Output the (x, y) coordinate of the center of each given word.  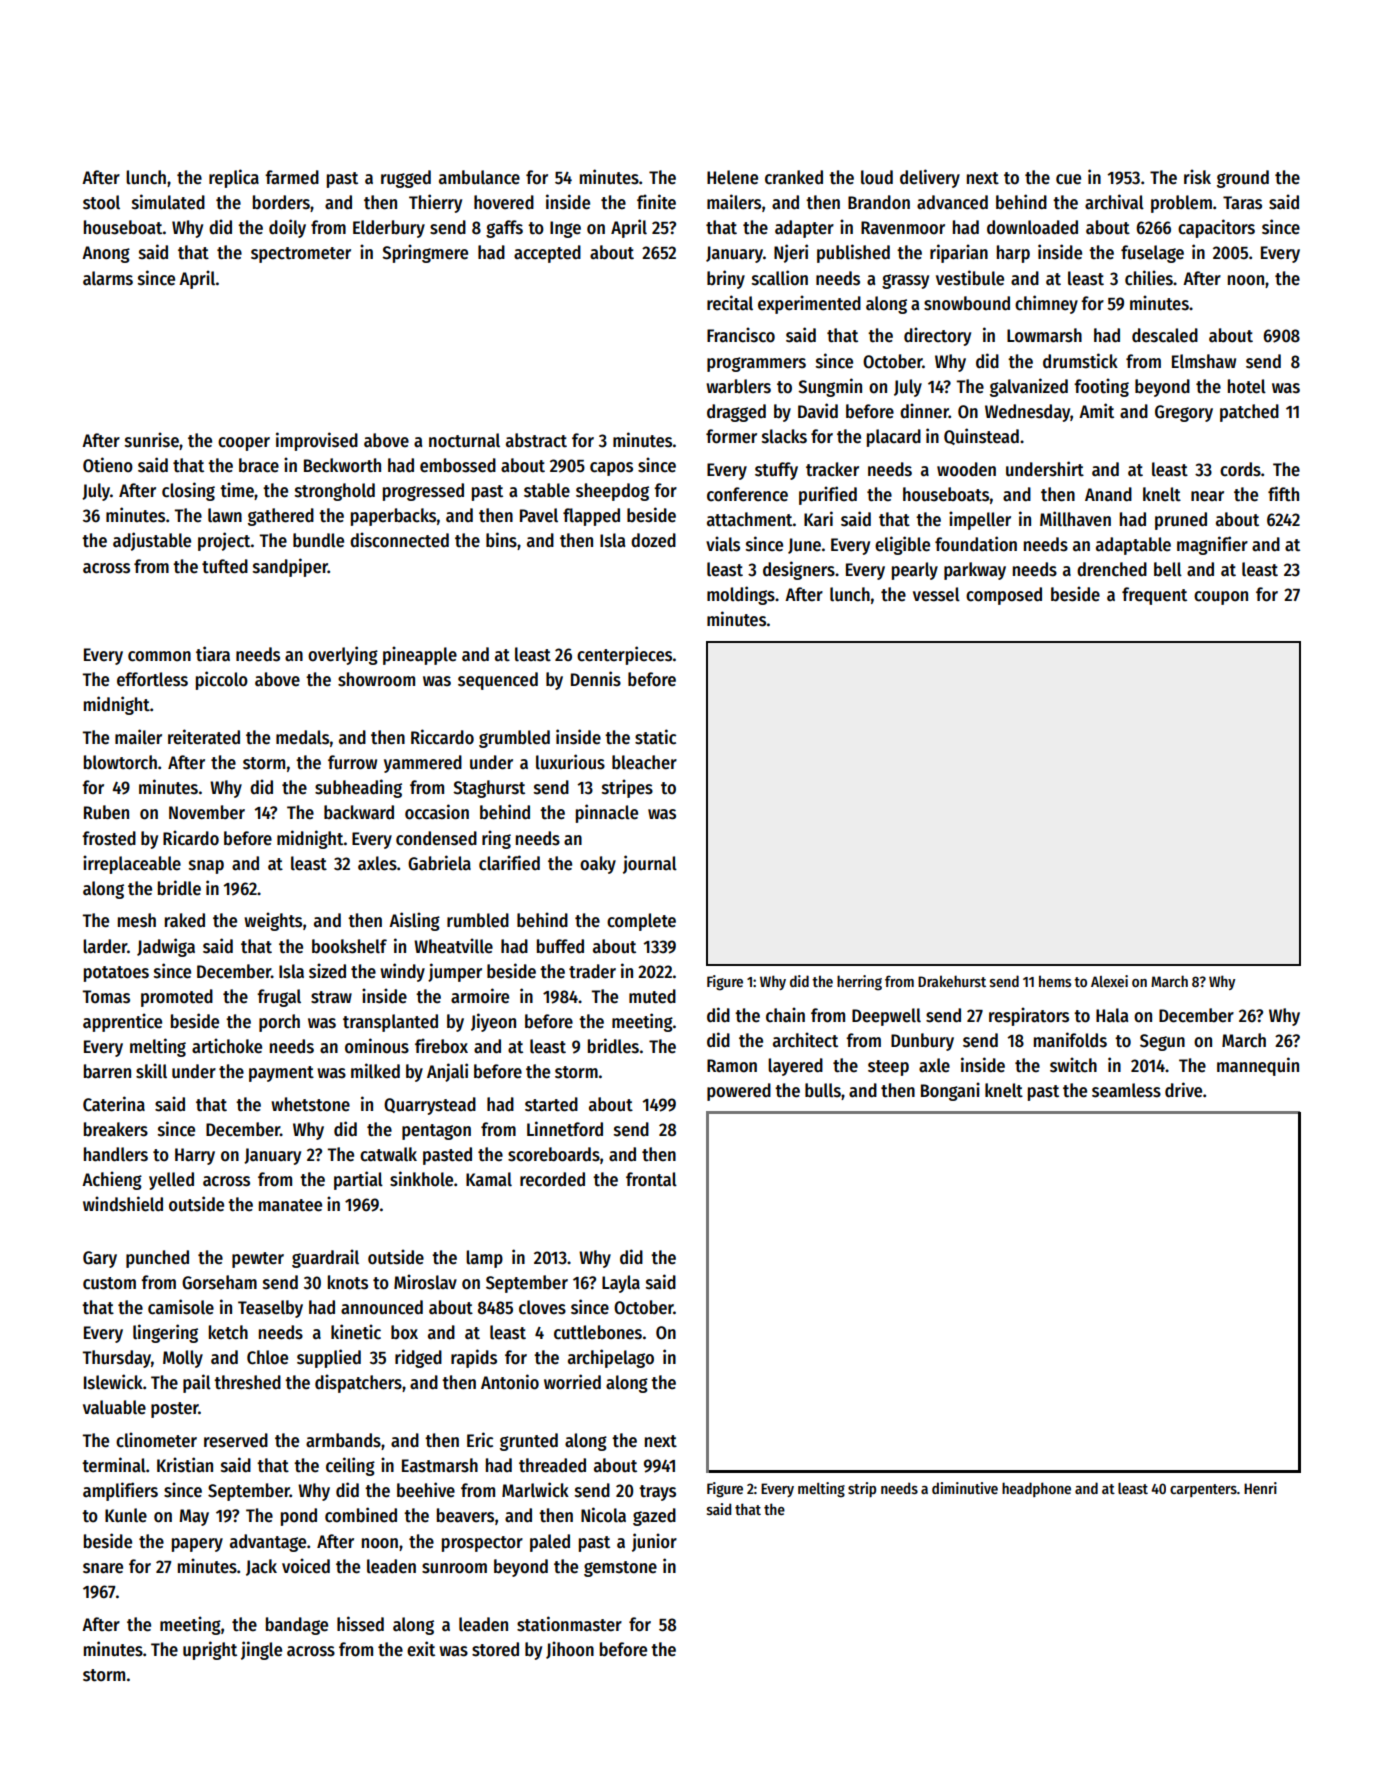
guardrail (325, 1258)
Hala (1112, 1015)
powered (739, 1092)
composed (1004, 596)
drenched (1112, 569)
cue (1068, 179)
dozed (653, 540)
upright (210, 1650)
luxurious (570, 762)
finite (656, 202)
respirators (1029, 1016)
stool (101, 202)
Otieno (108, 465)
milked (375, 1071)
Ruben (106, 812)
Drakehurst (952, 981)
